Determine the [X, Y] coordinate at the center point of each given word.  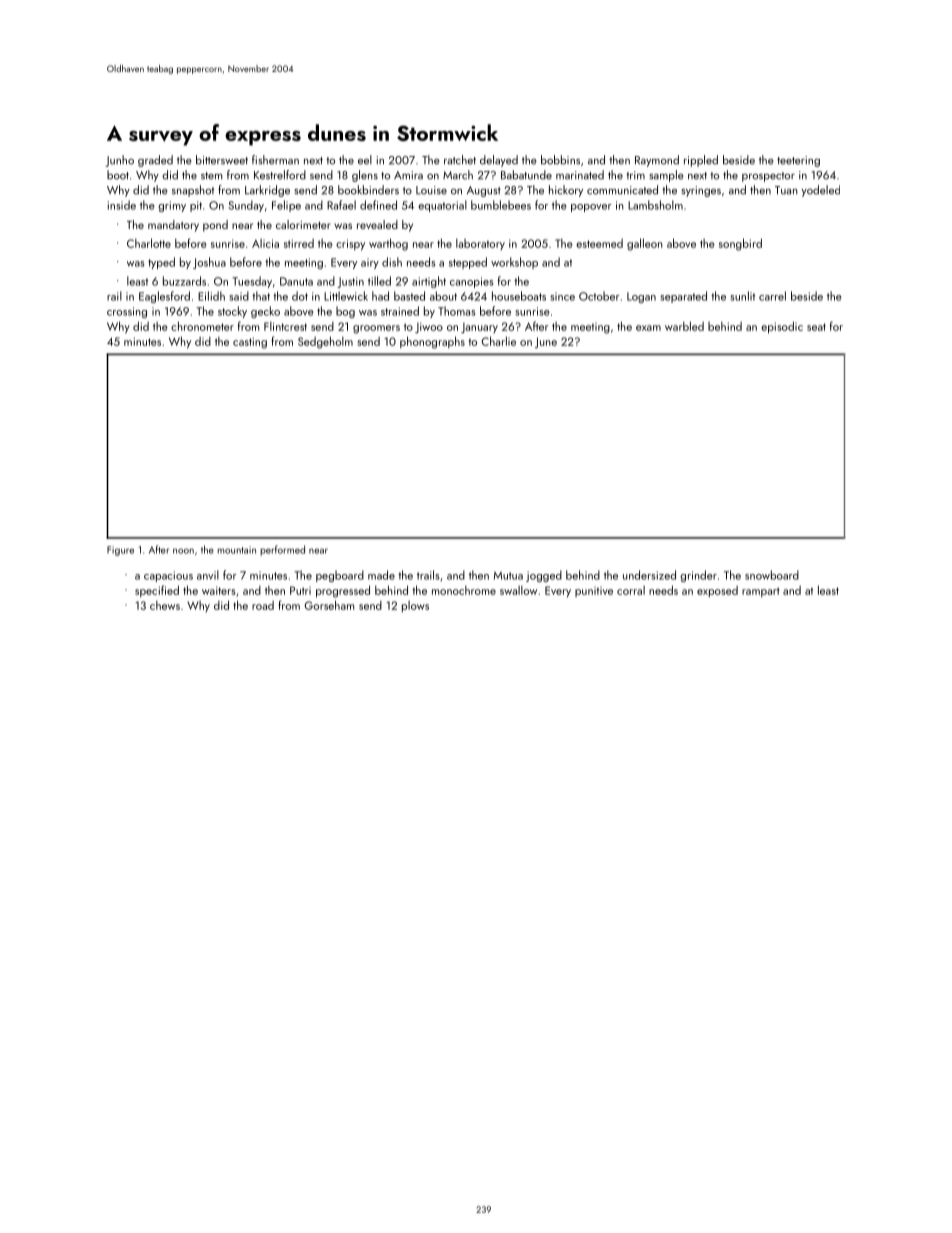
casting [250, 343]
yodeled [821, 191]
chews [165, 605]
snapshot [193, 191]
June [546, 342]
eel [365, 160]
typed [161, 263]
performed [282, 550]
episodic [782, 327]
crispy [350, 245]
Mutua [508, 575]
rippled [701, 161]
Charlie [498, 341]
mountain [237, 550]
